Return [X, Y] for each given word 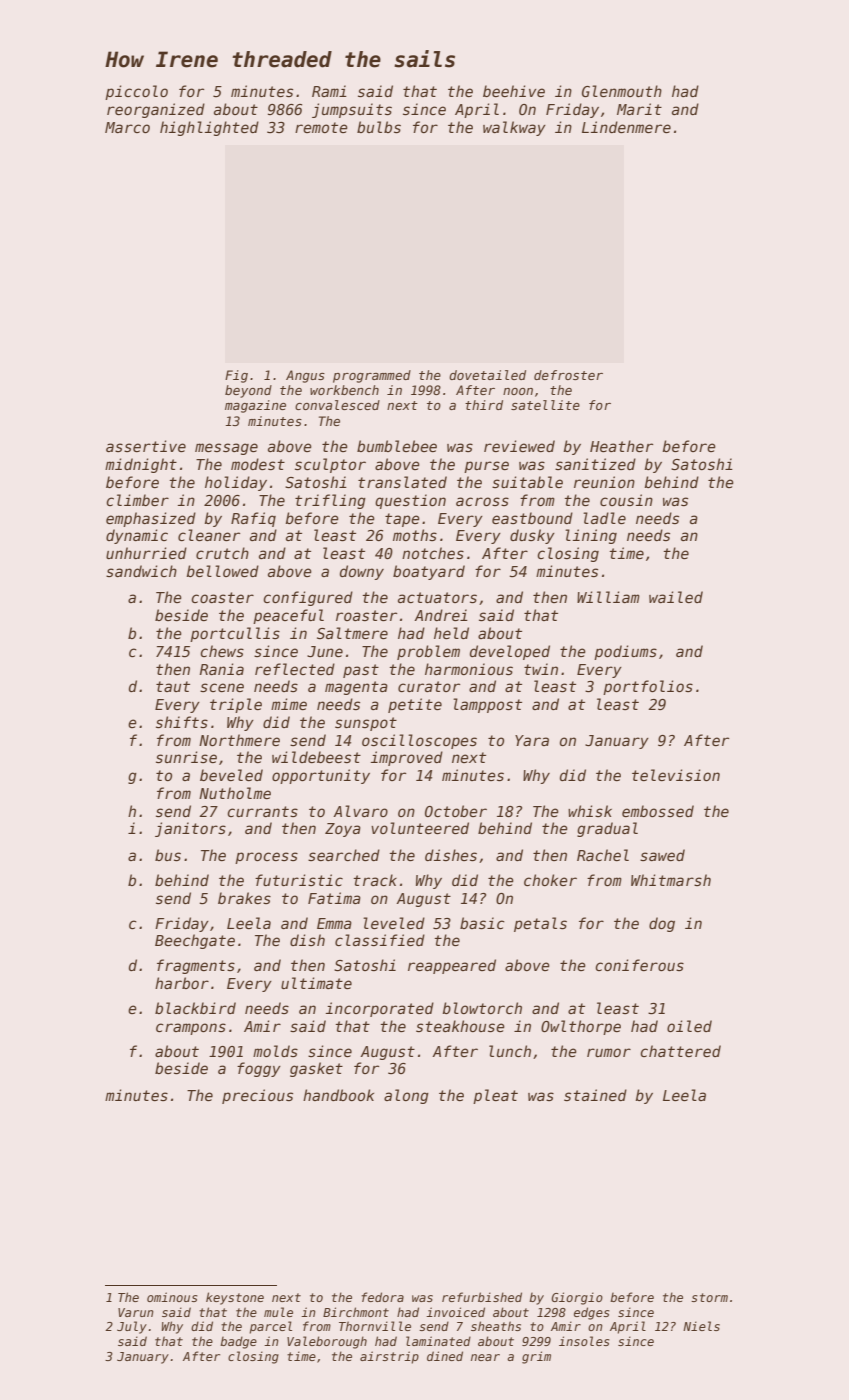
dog [662, 924]
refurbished [482, 1297]
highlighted [209, 128]
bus [168, 855]
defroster [568, 375]
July [132, 1327]
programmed [372, 376]
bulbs [379, 127]
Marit [639, 109]
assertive [146, 446]
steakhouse [460, 1026]
